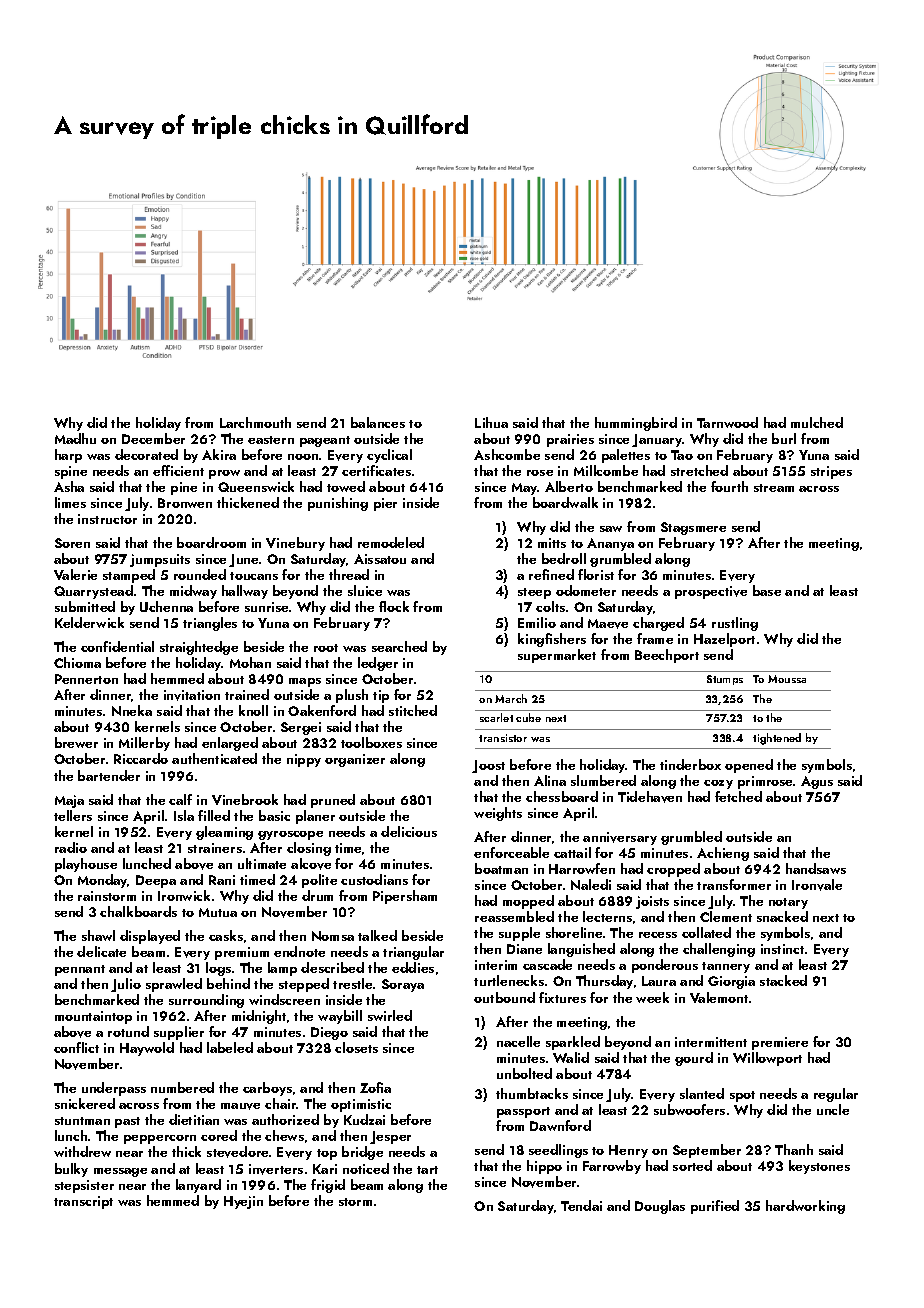 This image has height=1308, width=924. What do you see at coordinates (390, 1015) in the image?
I see `swirled` at bounding box center [390, 1015].
